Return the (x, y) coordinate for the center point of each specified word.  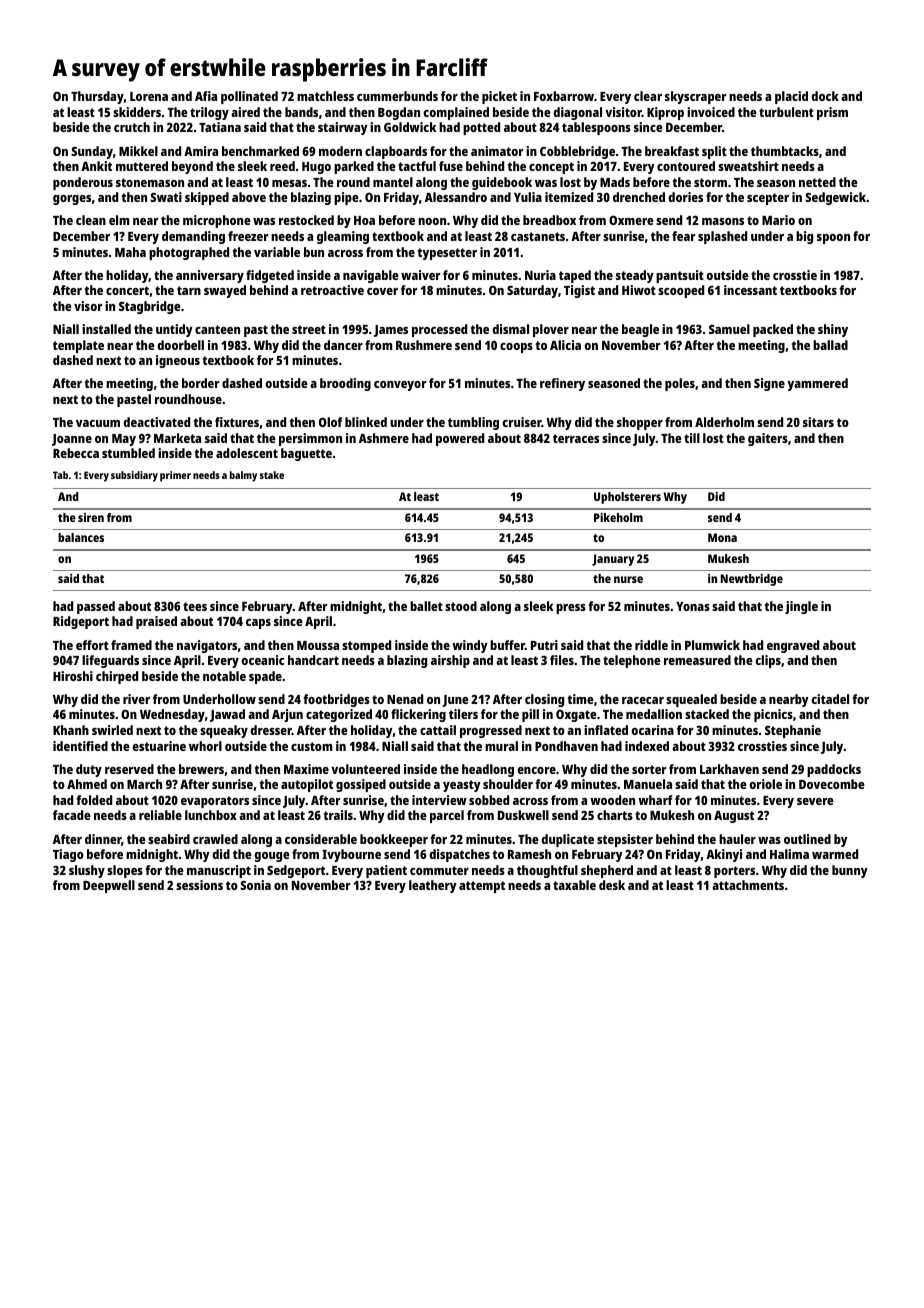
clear (648, 96)
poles (680, 384)
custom (311, 746)
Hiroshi (73, 676)
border (200, 383)
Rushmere (424, 345)
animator (497, 151)
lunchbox (211, 815)
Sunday (92, 152)
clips (768, 661)
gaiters (768, 439)
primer (175, 476)
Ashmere (384, 438)
